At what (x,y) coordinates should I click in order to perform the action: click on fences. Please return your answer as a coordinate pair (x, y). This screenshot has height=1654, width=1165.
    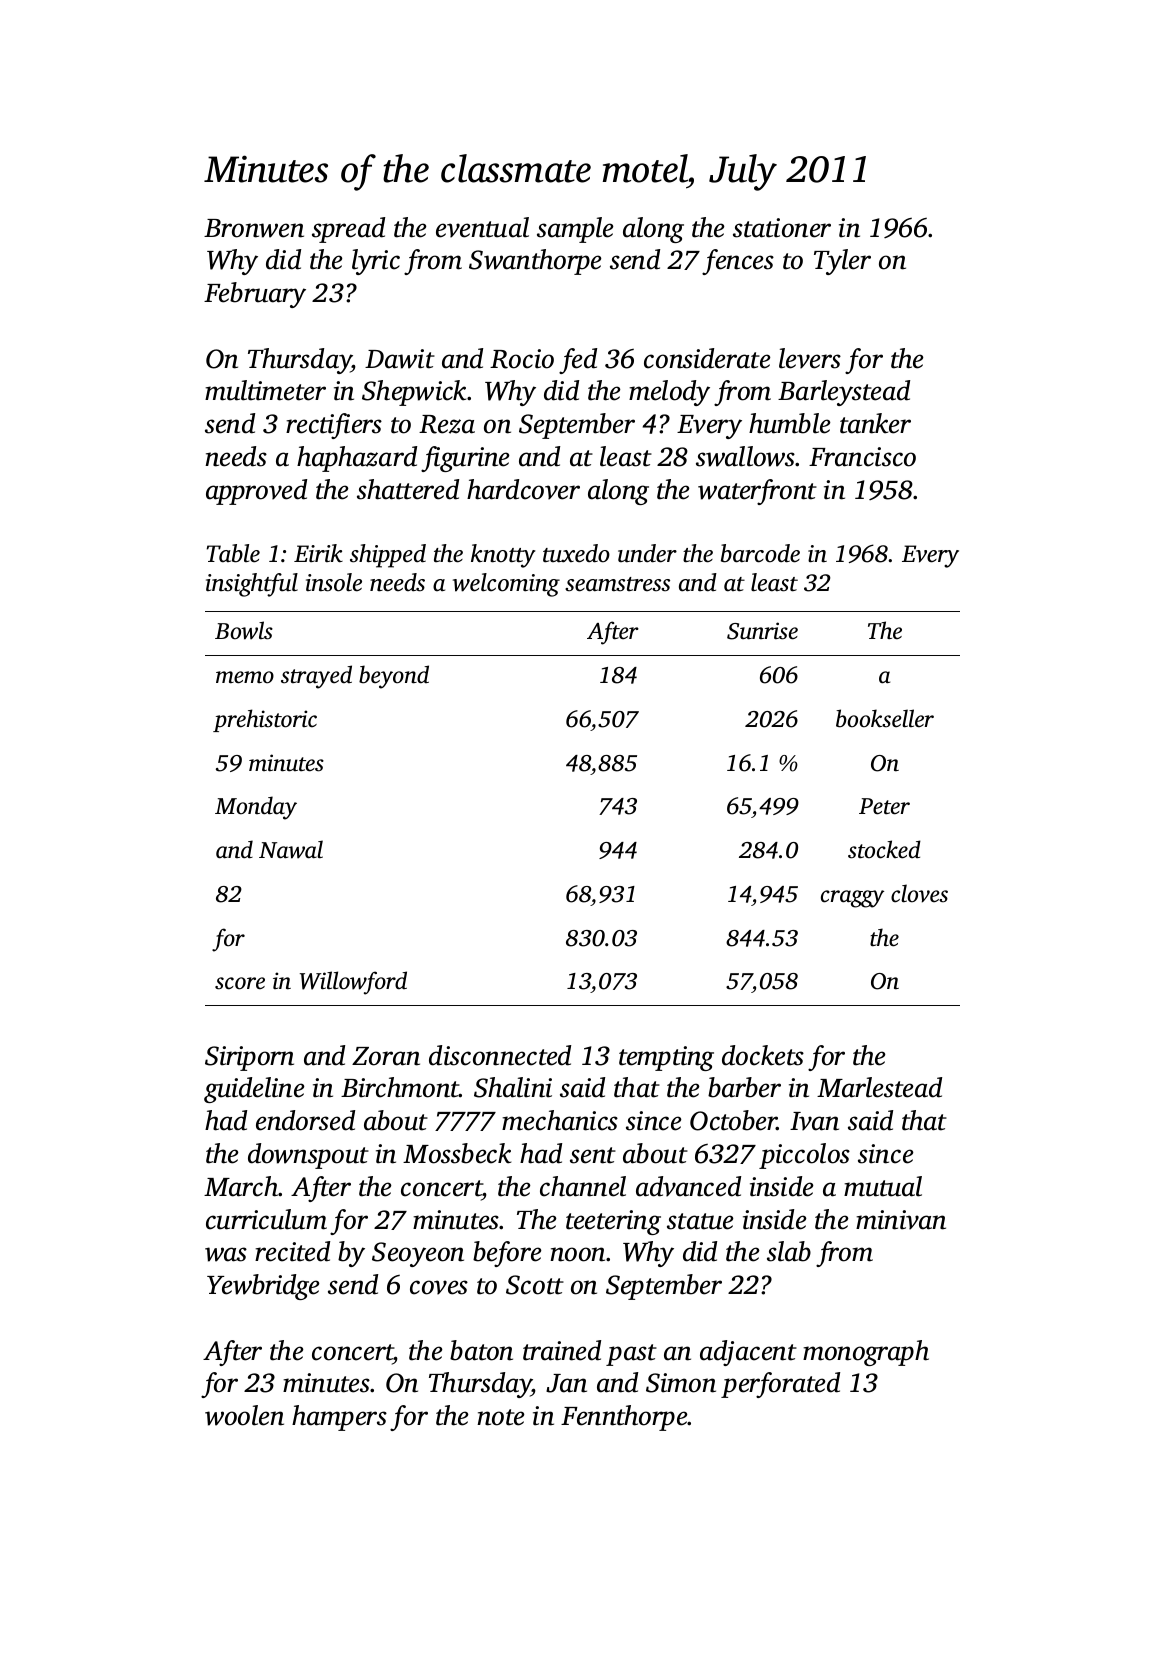
    Looking at the image, I should click on (738, 262).
